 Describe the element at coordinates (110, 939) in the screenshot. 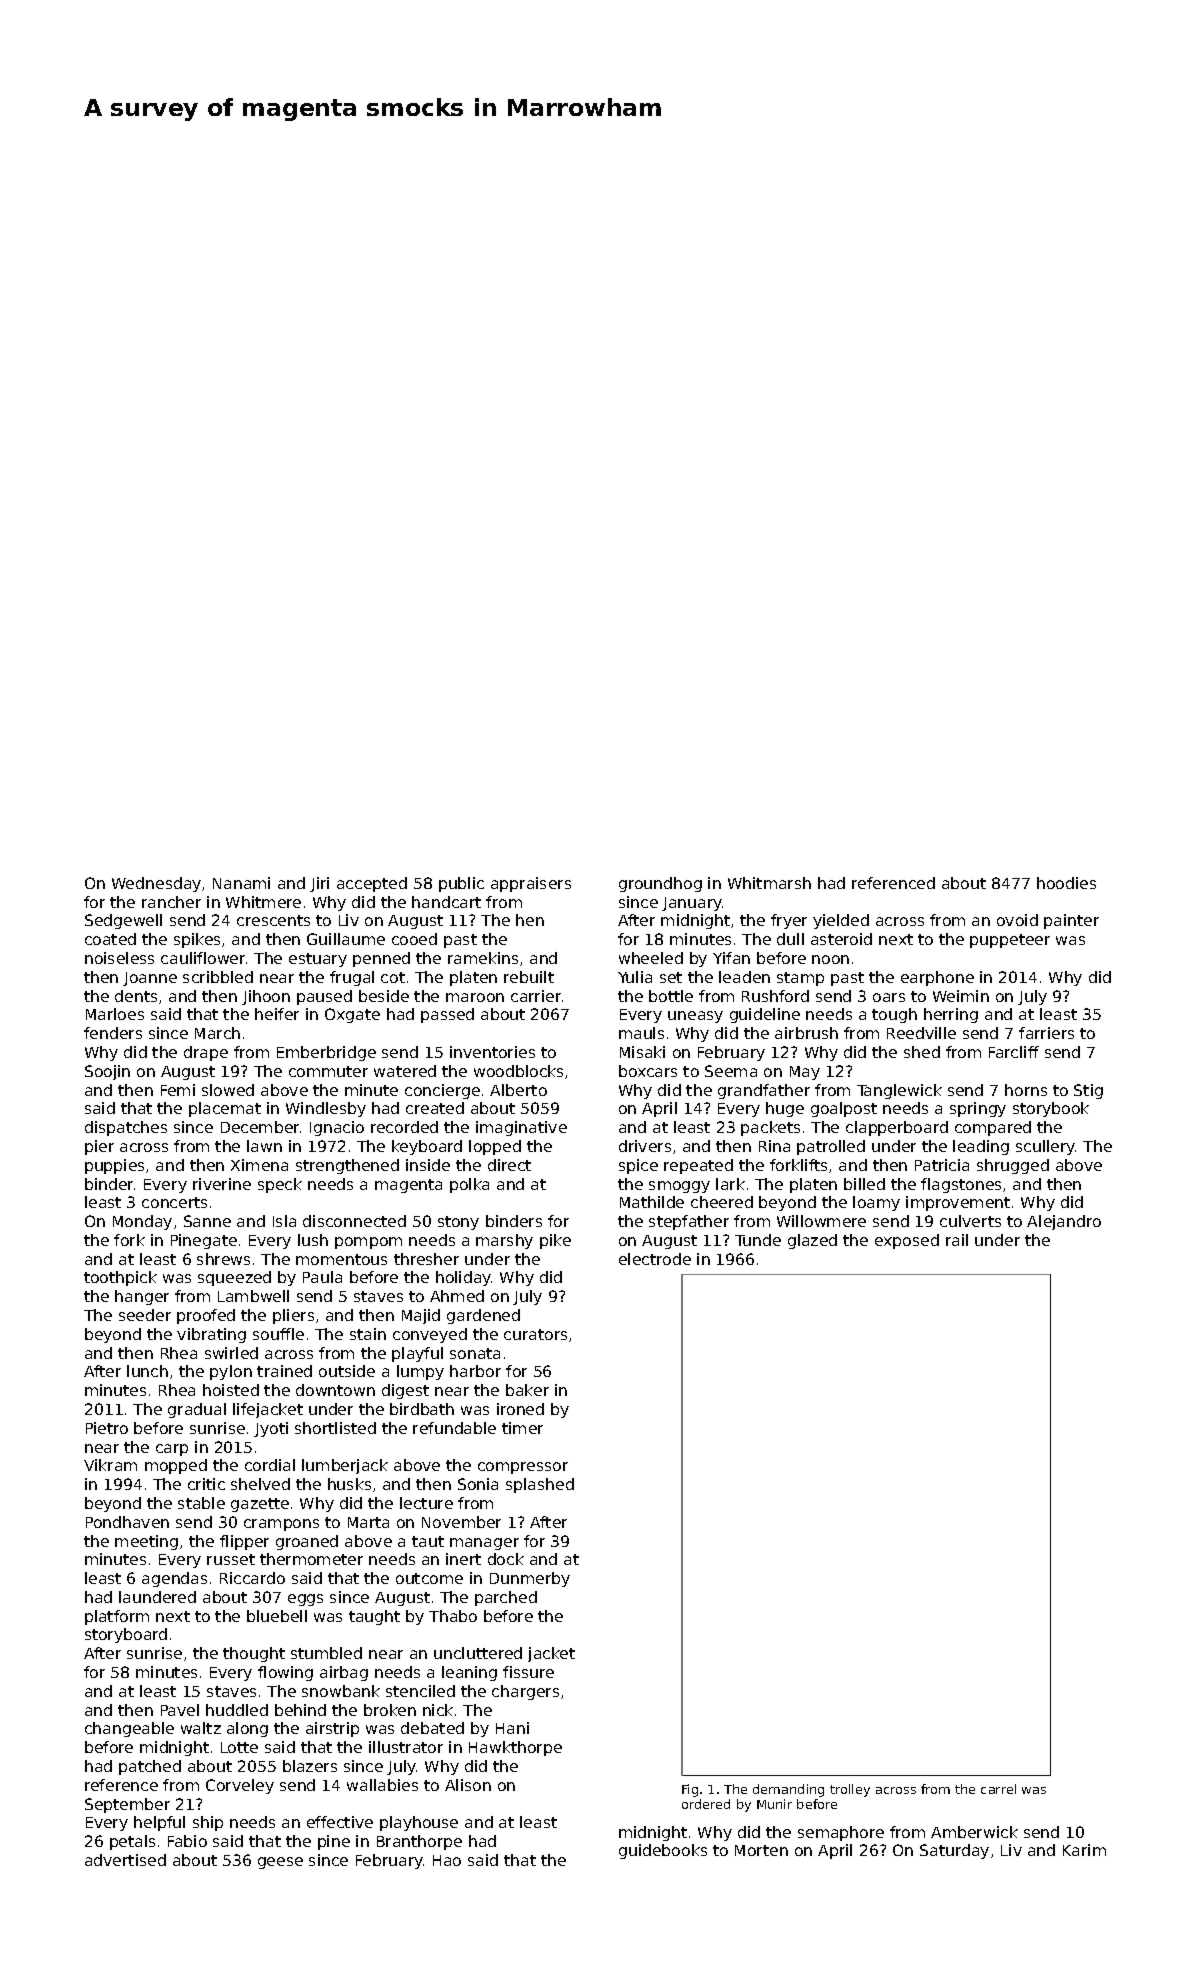

I see `coated` at that location.
